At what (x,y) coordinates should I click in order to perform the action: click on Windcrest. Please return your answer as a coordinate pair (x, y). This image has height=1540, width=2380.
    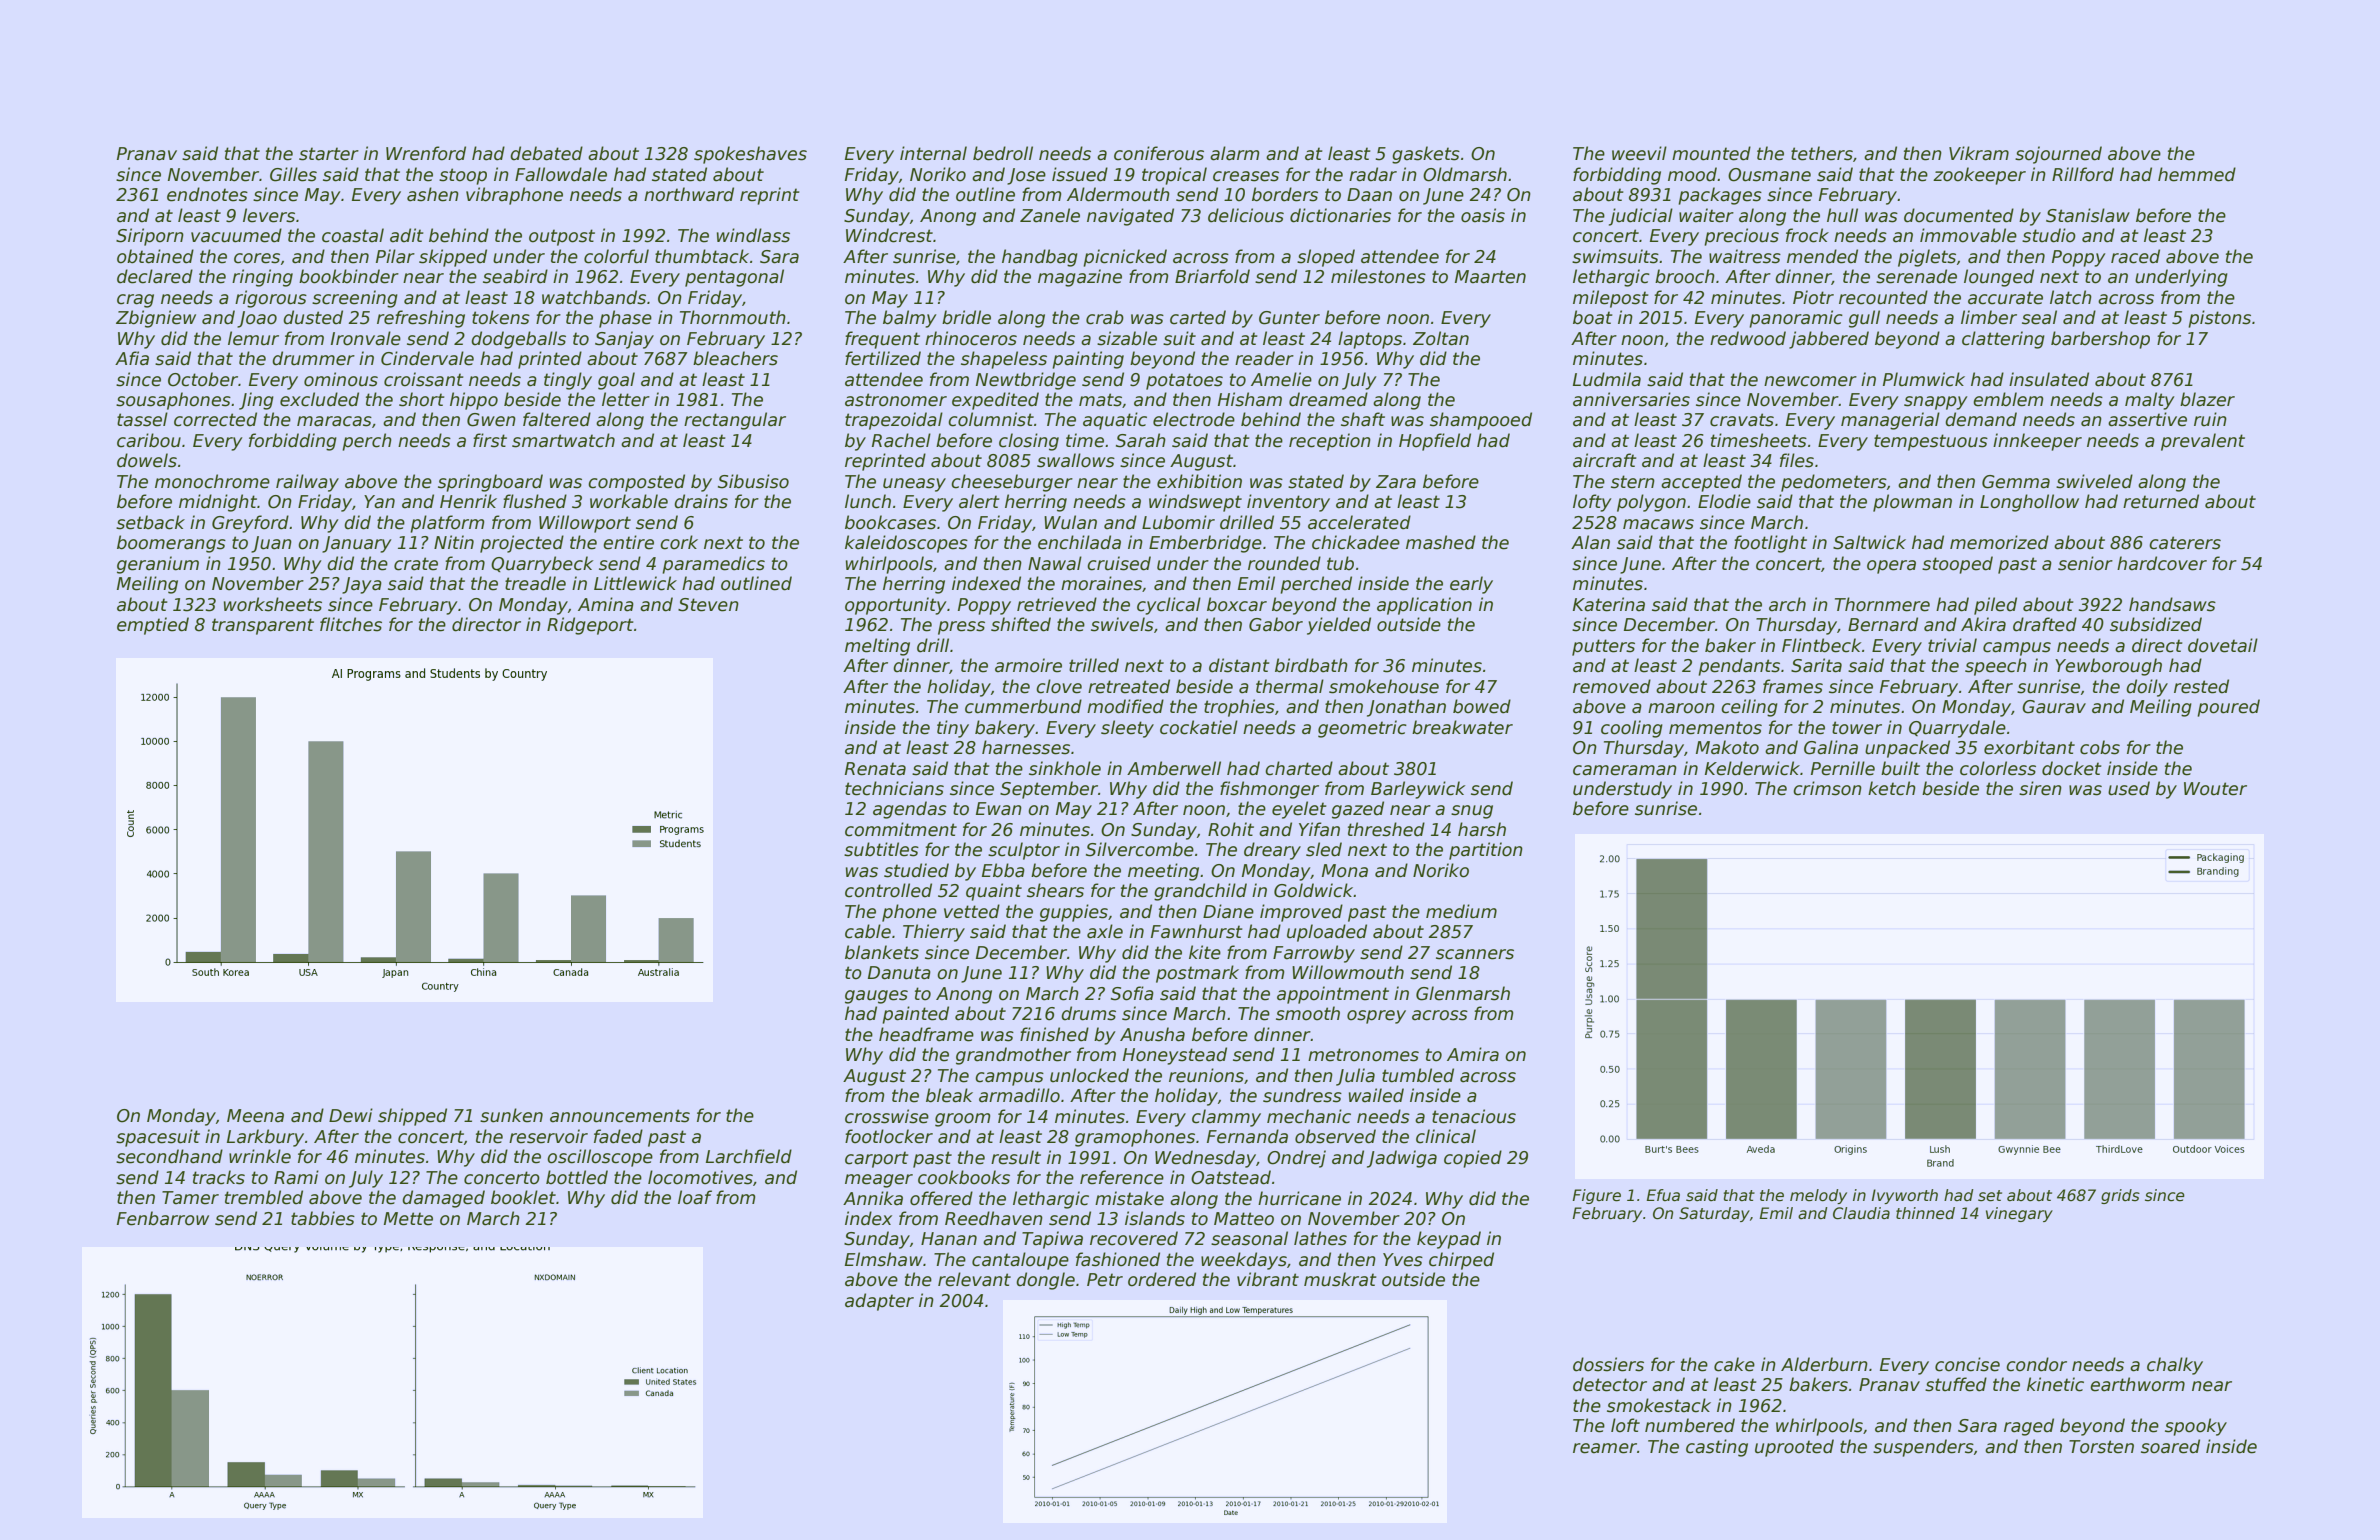
    Looking at the image, I should click on (889, 235).
